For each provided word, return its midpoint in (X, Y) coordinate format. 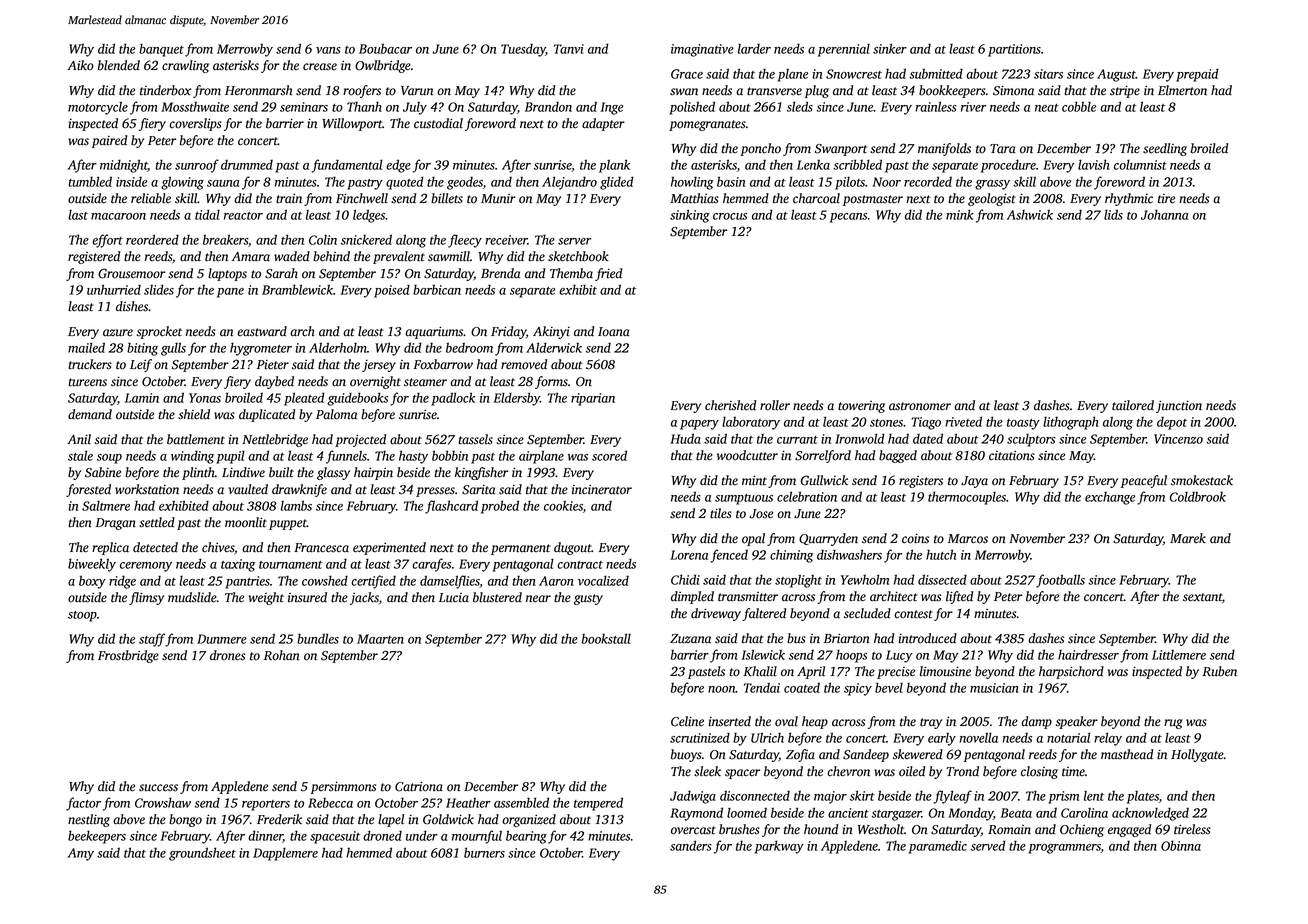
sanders (691, 845)
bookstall (606, 638)
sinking (690, 216)
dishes (132, 306)
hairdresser (1088, 654)
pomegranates (707, 125)
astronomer (920, 406)
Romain (1009, 830)
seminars (304, 107)
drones (227, 655)
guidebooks (357, 399)
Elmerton (1182, 90)
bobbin (450, 455)
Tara (1003, 149)
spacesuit (335, 837)
